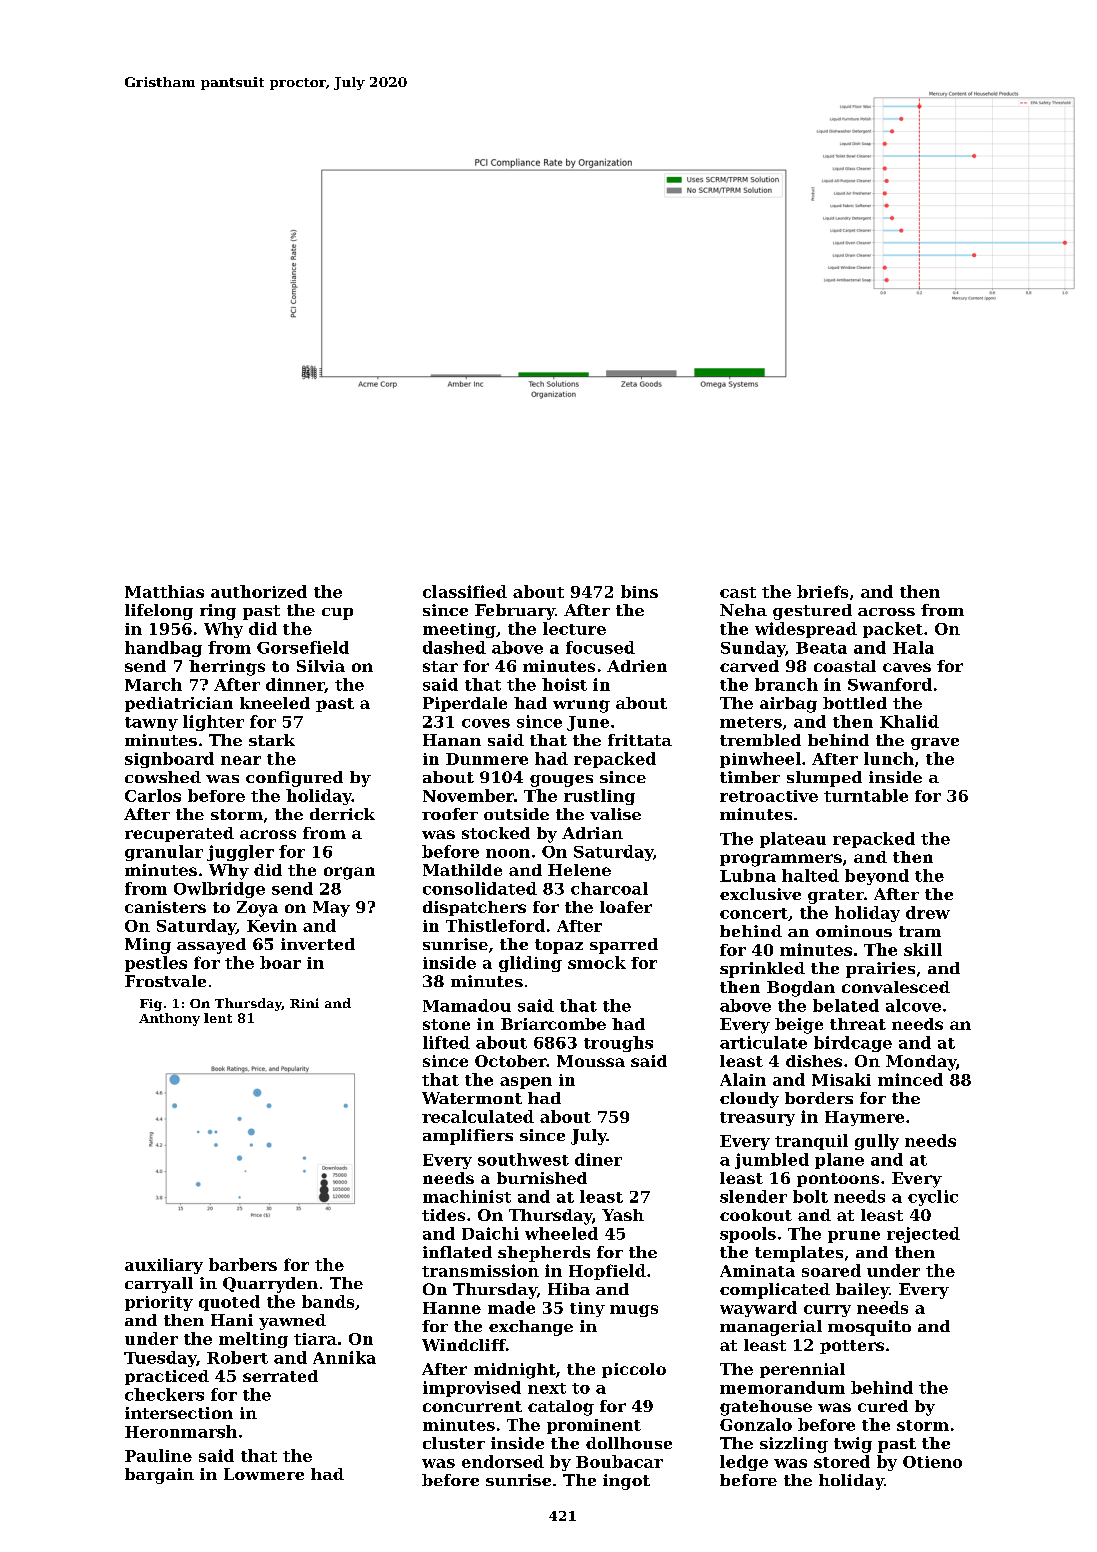 This document has width=1097, height=1552. What do you see at coordinates (159, 1476) in the document?
I see `bargain` at bounding box center [159, 1476].
